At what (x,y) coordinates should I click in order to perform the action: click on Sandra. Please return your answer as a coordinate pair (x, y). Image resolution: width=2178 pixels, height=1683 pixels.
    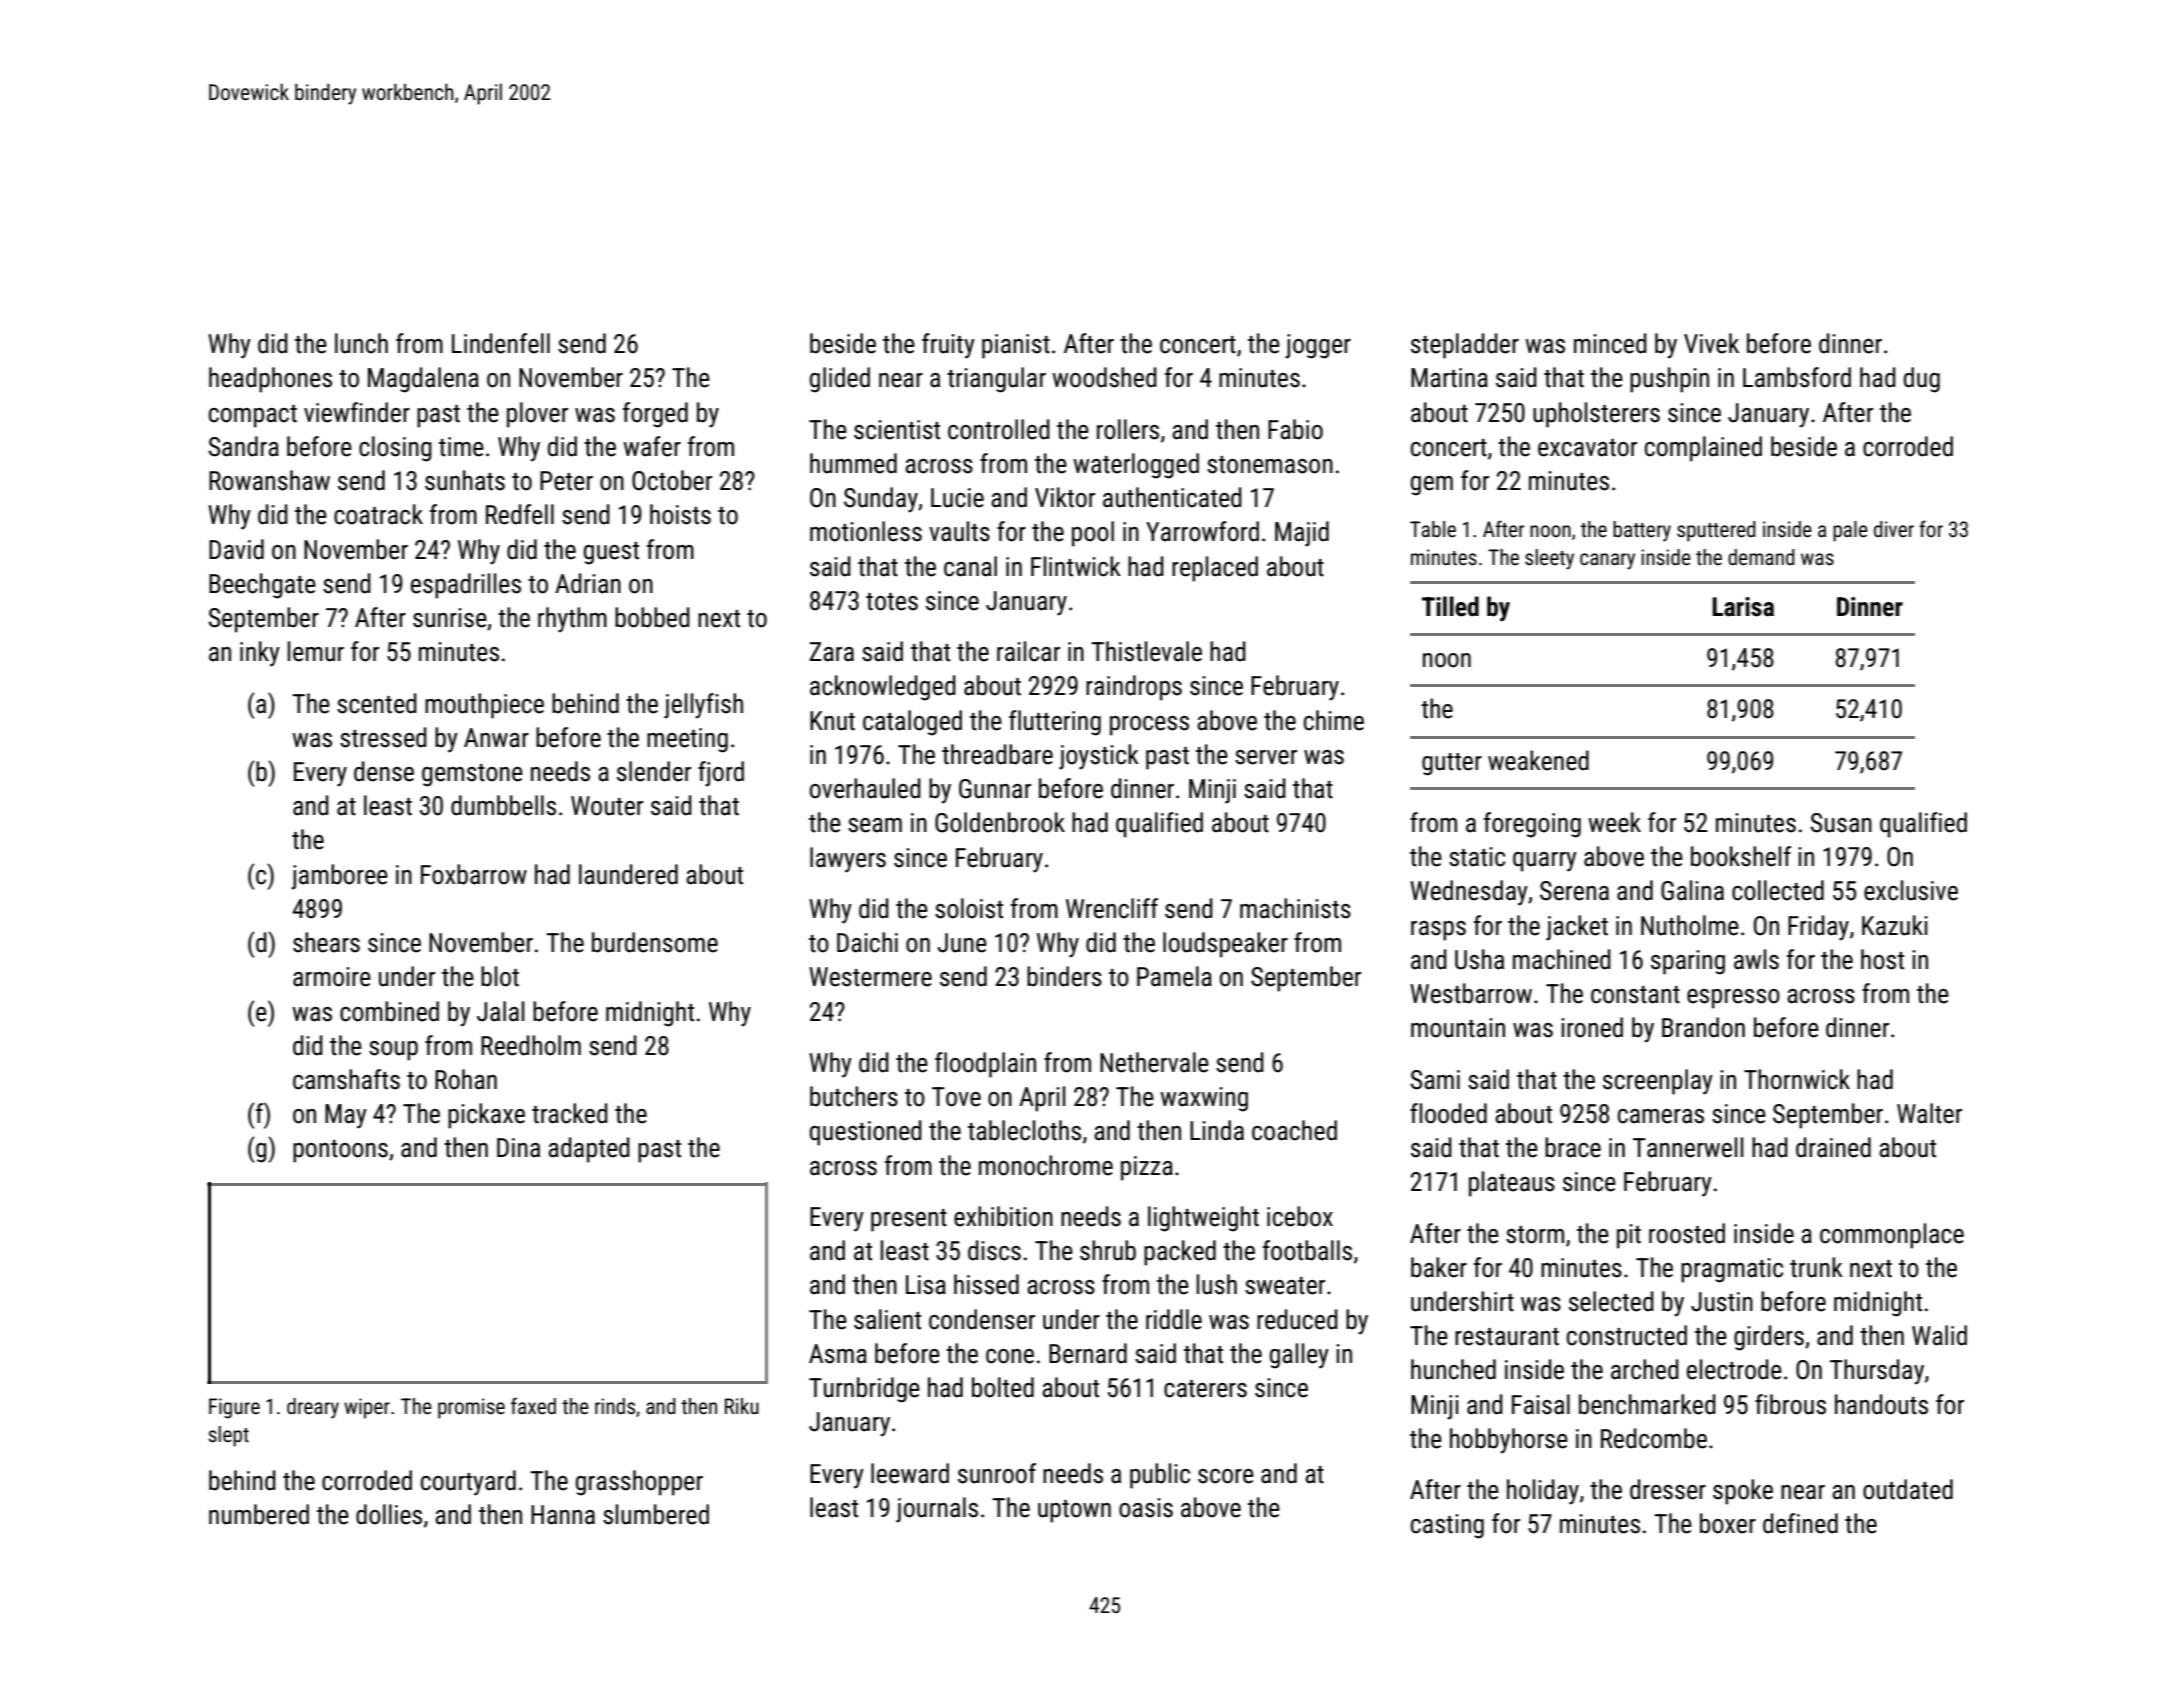
    Looking at the image, I should click on (243, 446).
